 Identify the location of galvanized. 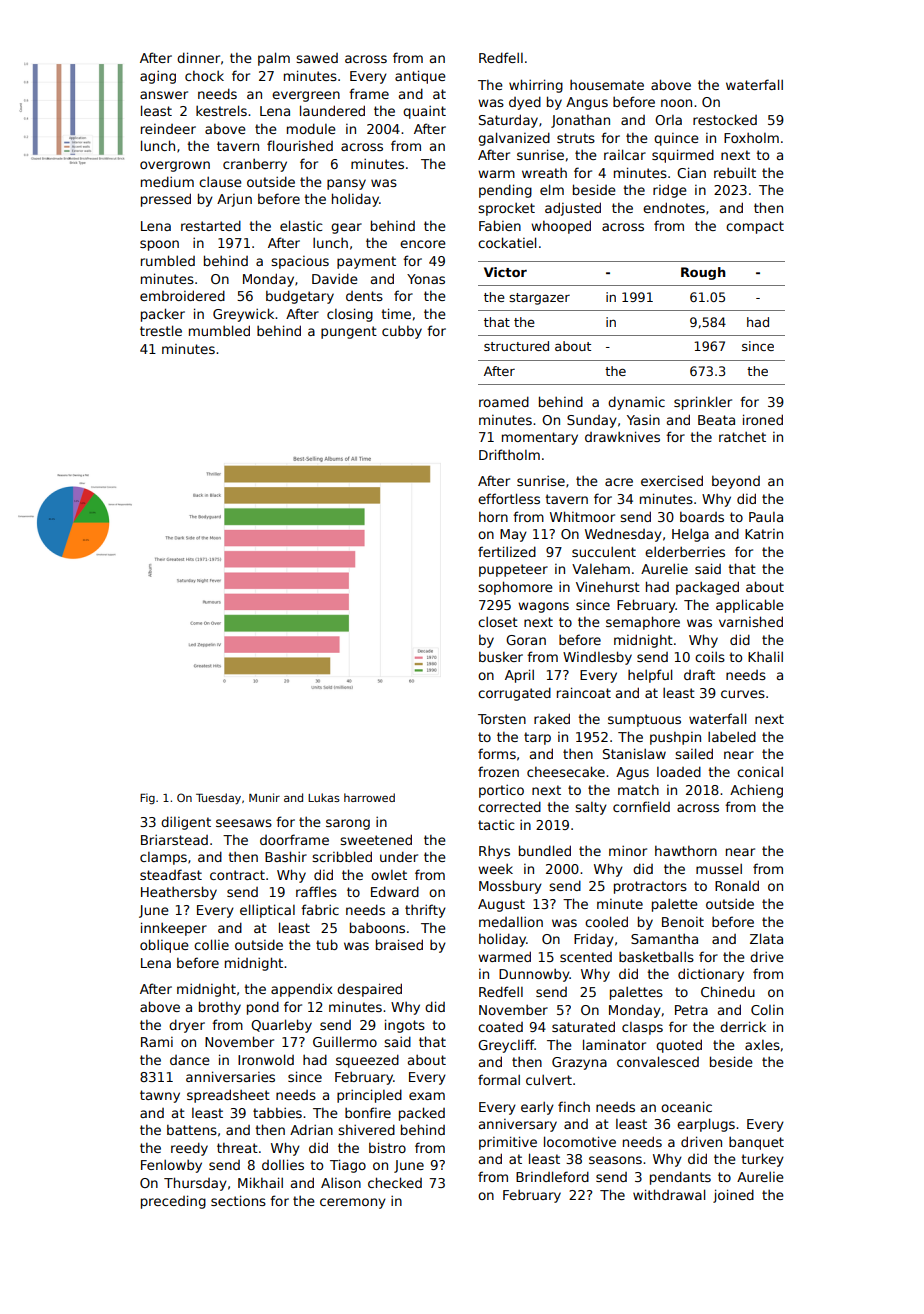
(514, 139).
